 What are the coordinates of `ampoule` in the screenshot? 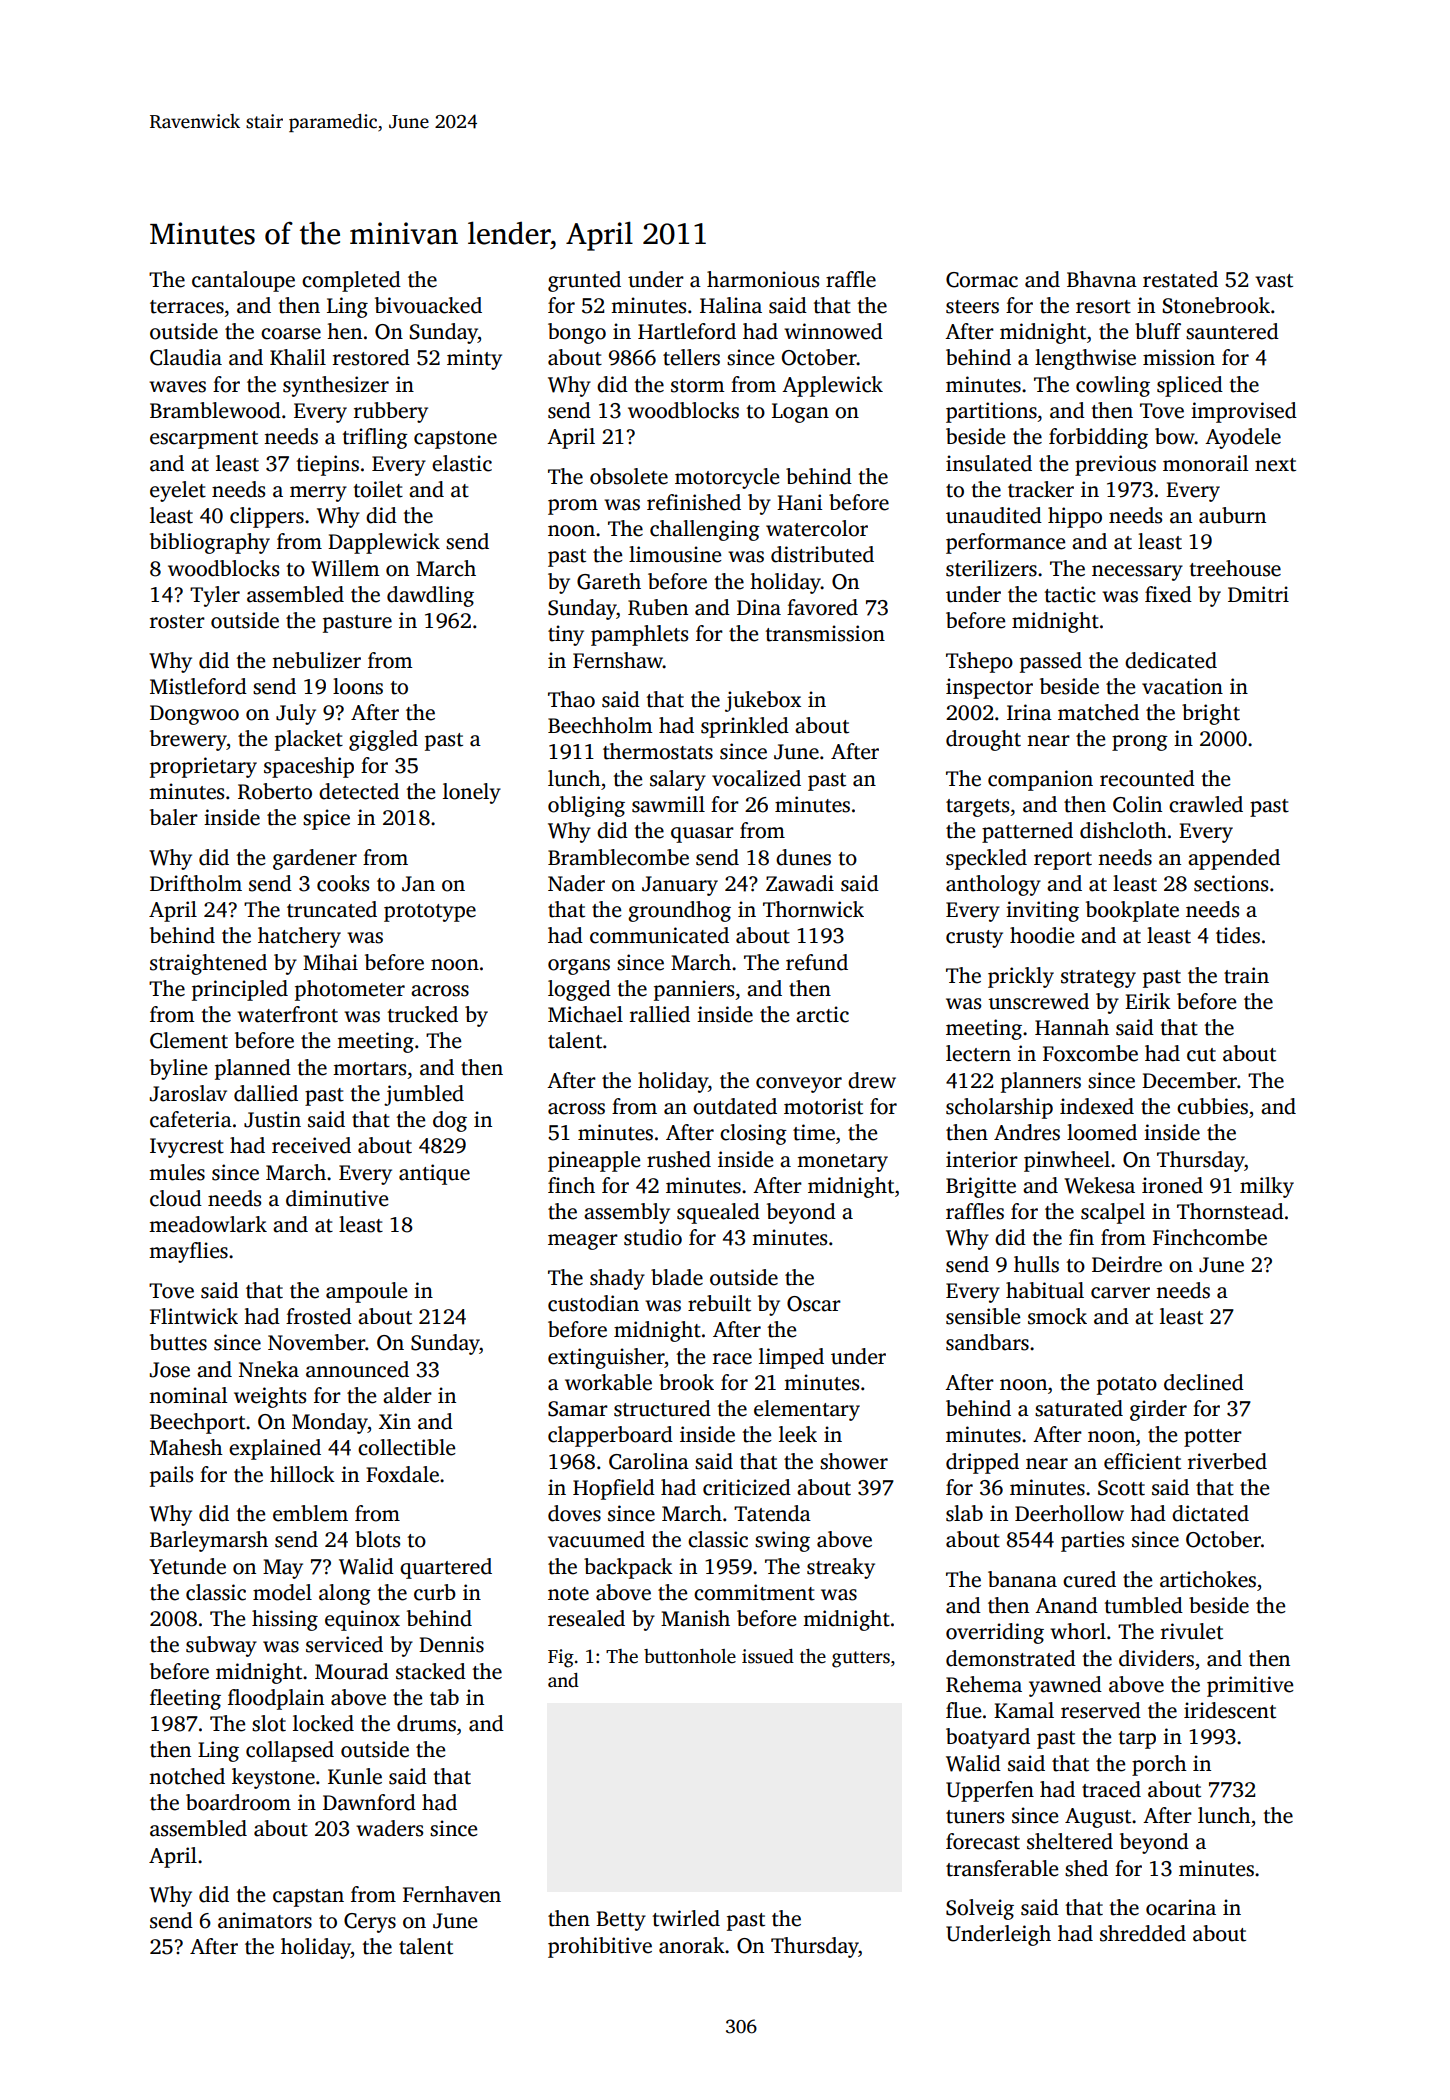 It's located at (366, 1292).
